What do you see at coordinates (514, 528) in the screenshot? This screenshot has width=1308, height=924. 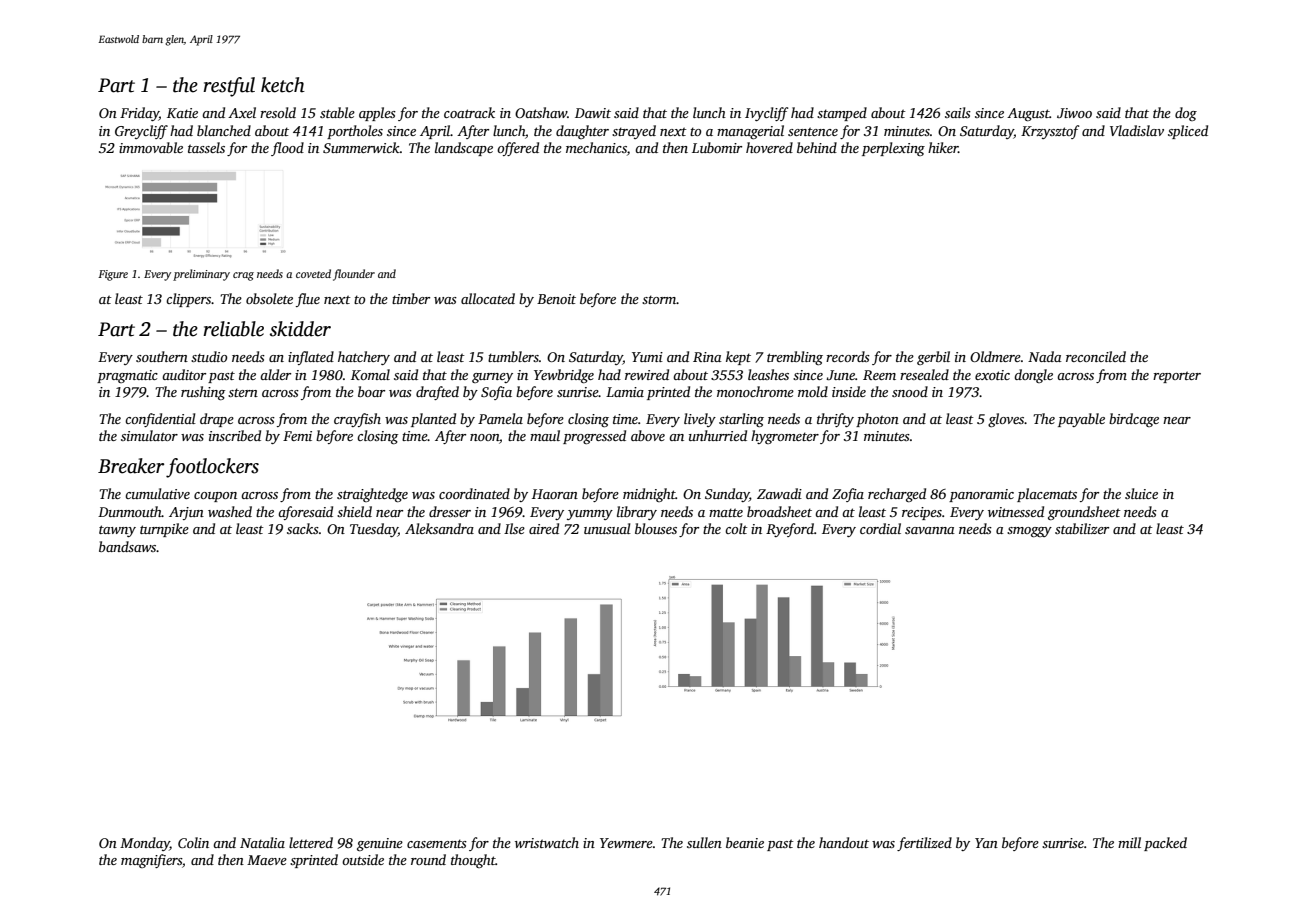 I see `Ilse` at bounding box center [514, 528].
